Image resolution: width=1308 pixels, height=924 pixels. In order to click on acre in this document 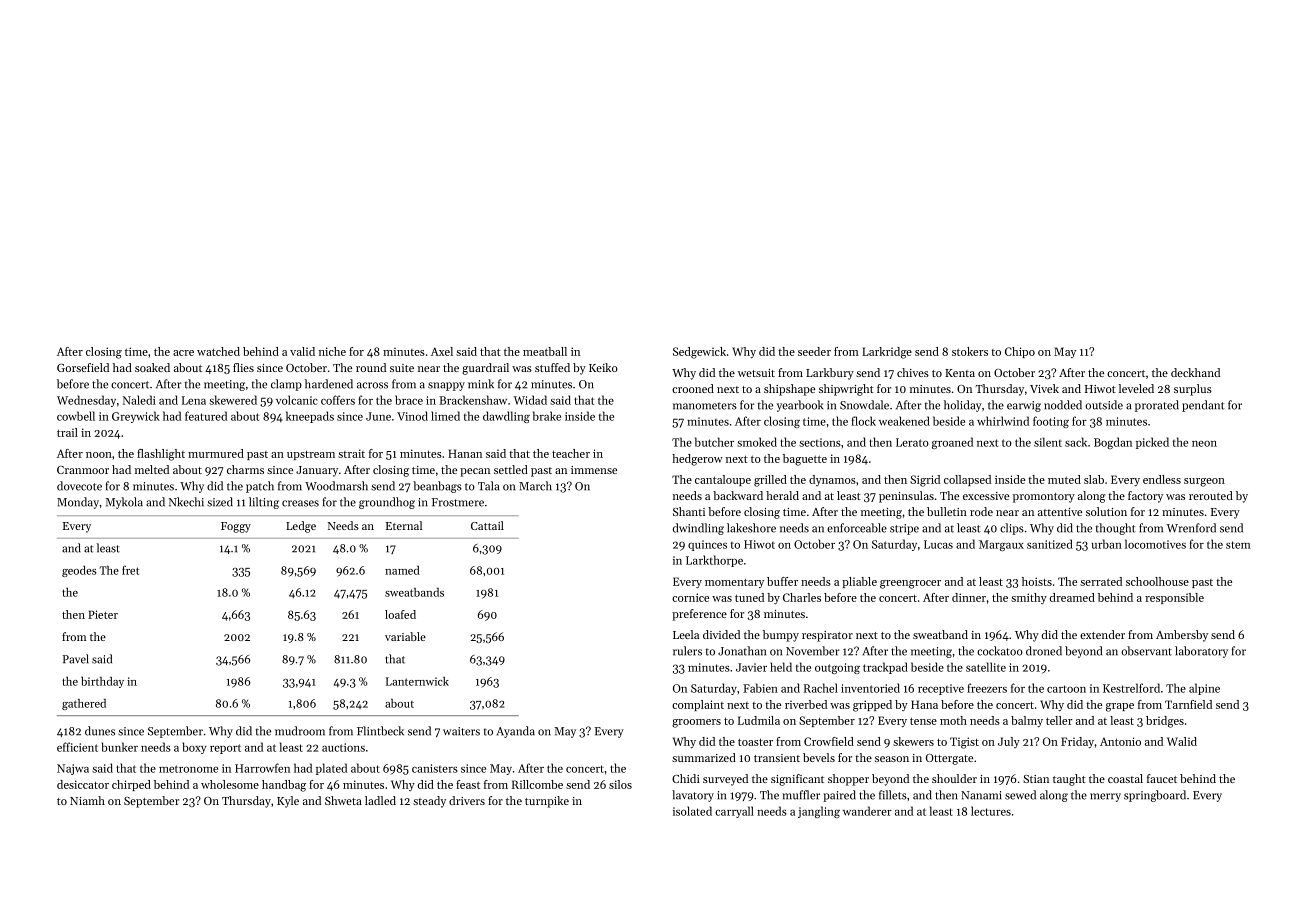, I will do `click(183, 353)`.
